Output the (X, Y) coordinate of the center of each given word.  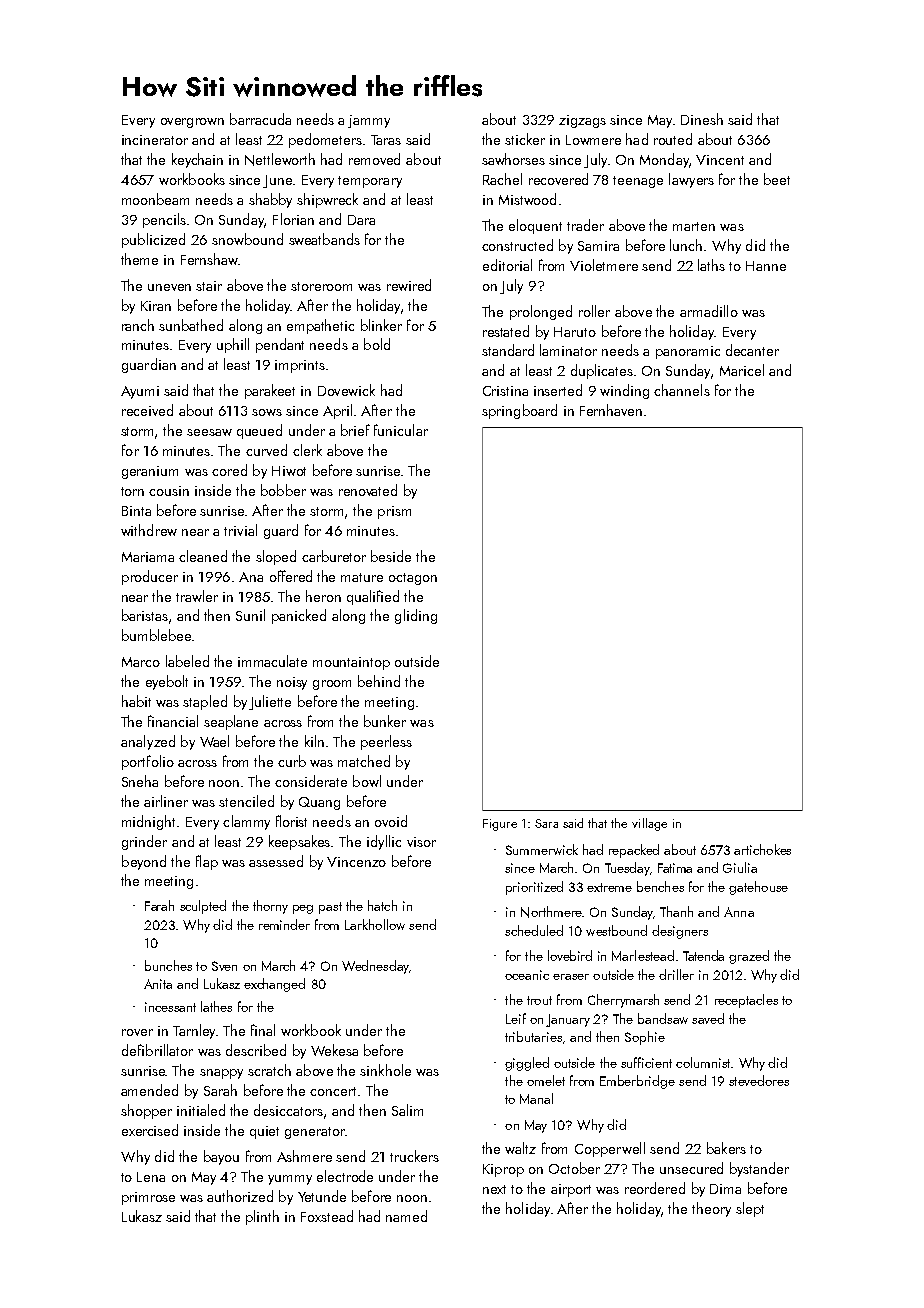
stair (209, 286)
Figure (500, 825)
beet (777, 179)
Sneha (140, 781)
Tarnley (194, 1031)
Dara (361, 220)
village (649, 824)
